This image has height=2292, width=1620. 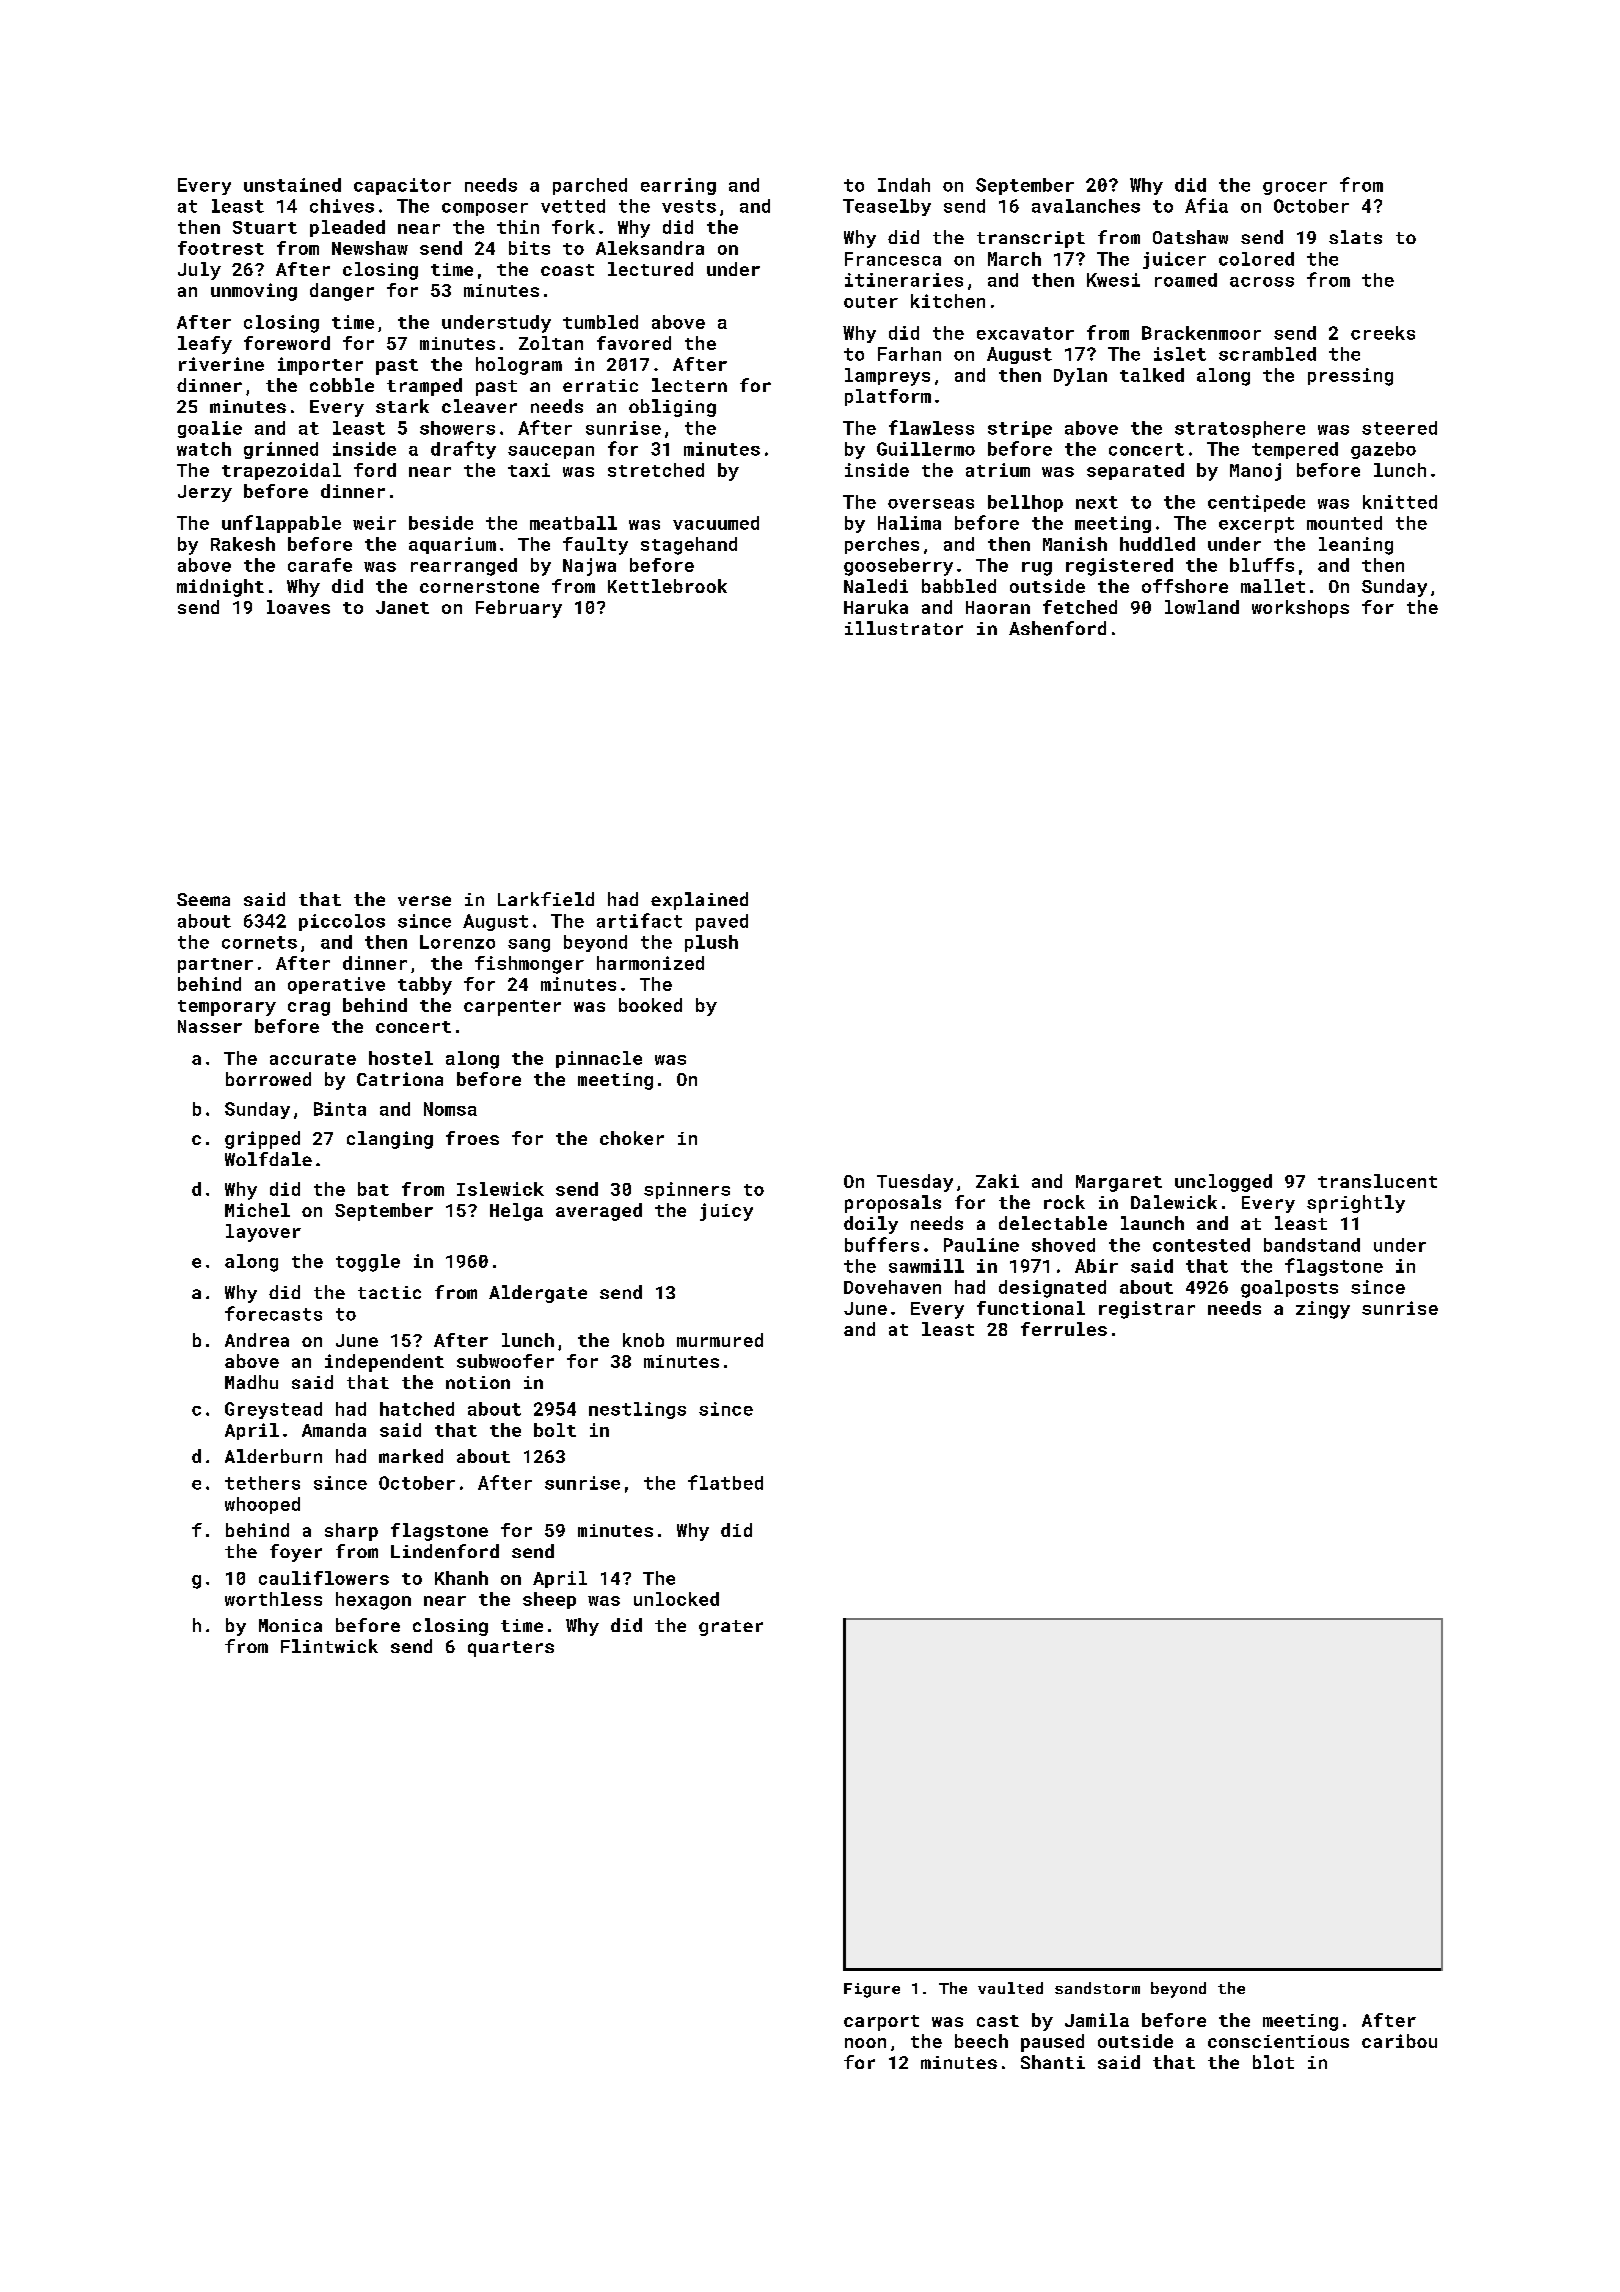 I want to click on bits, so click(x=529, y=248).
